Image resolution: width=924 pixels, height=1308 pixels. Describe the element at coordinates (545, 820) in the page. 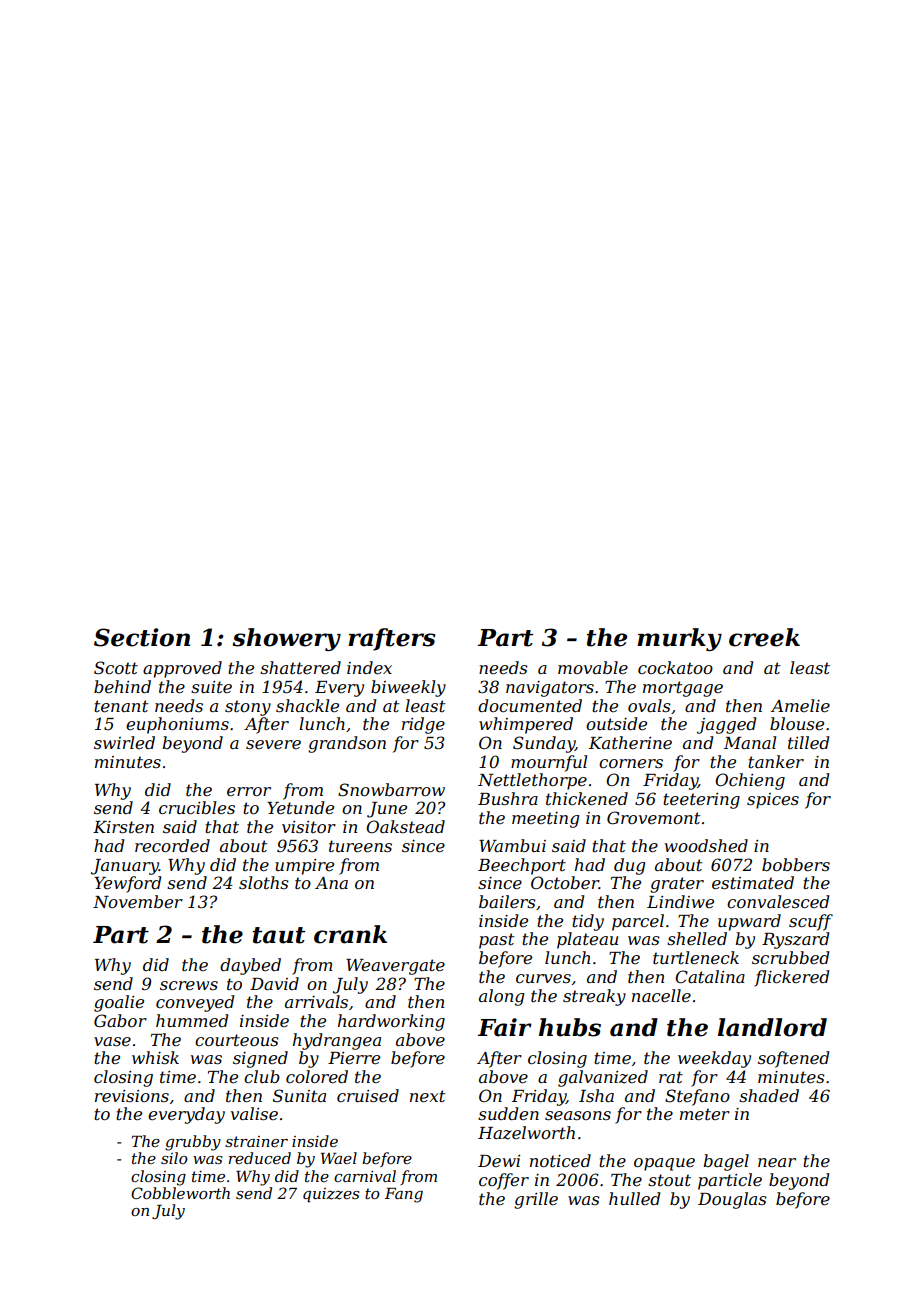

I see `meeting` at that location.
